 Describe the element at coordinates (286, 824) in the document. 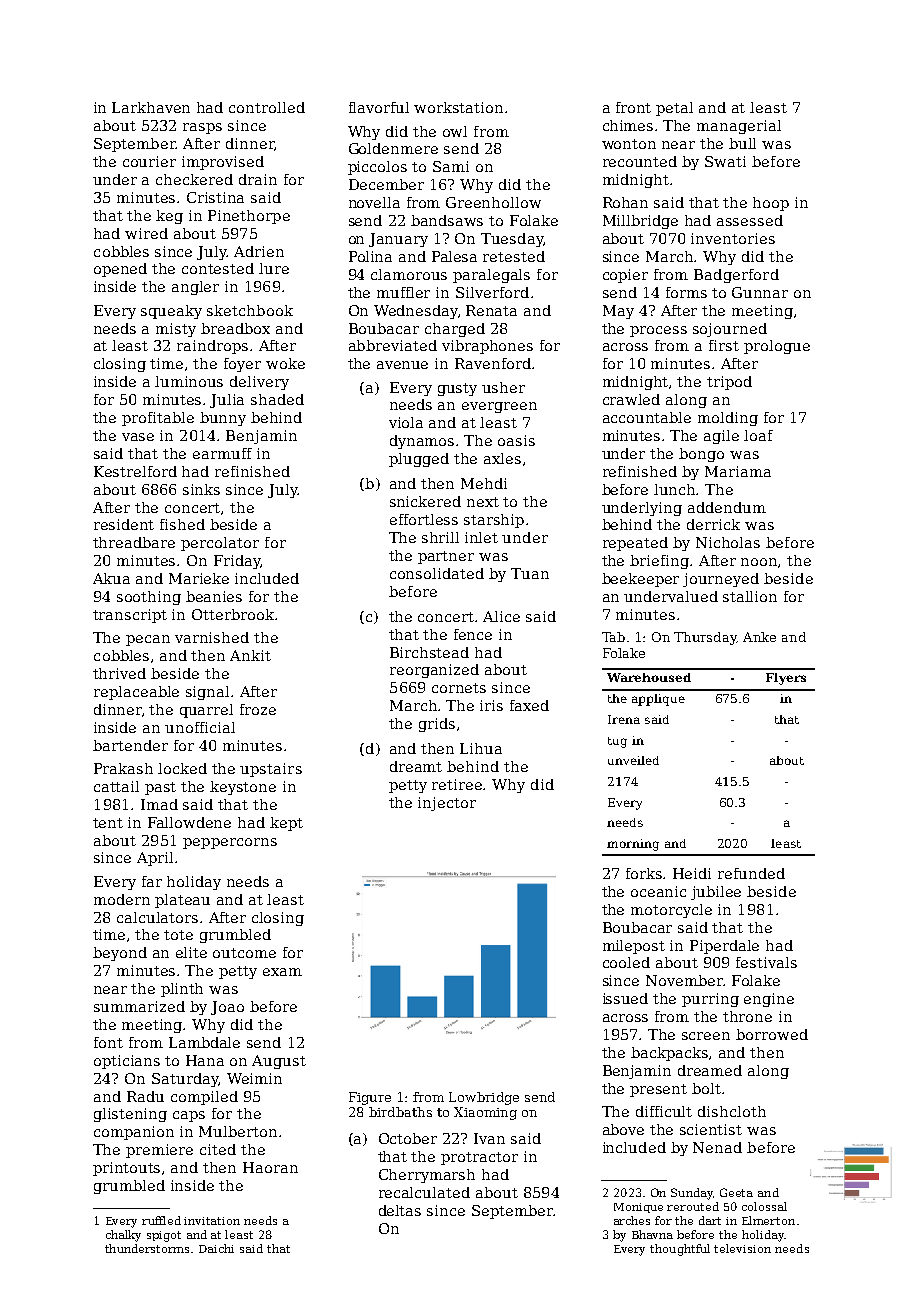

I see `kept` at that location.
